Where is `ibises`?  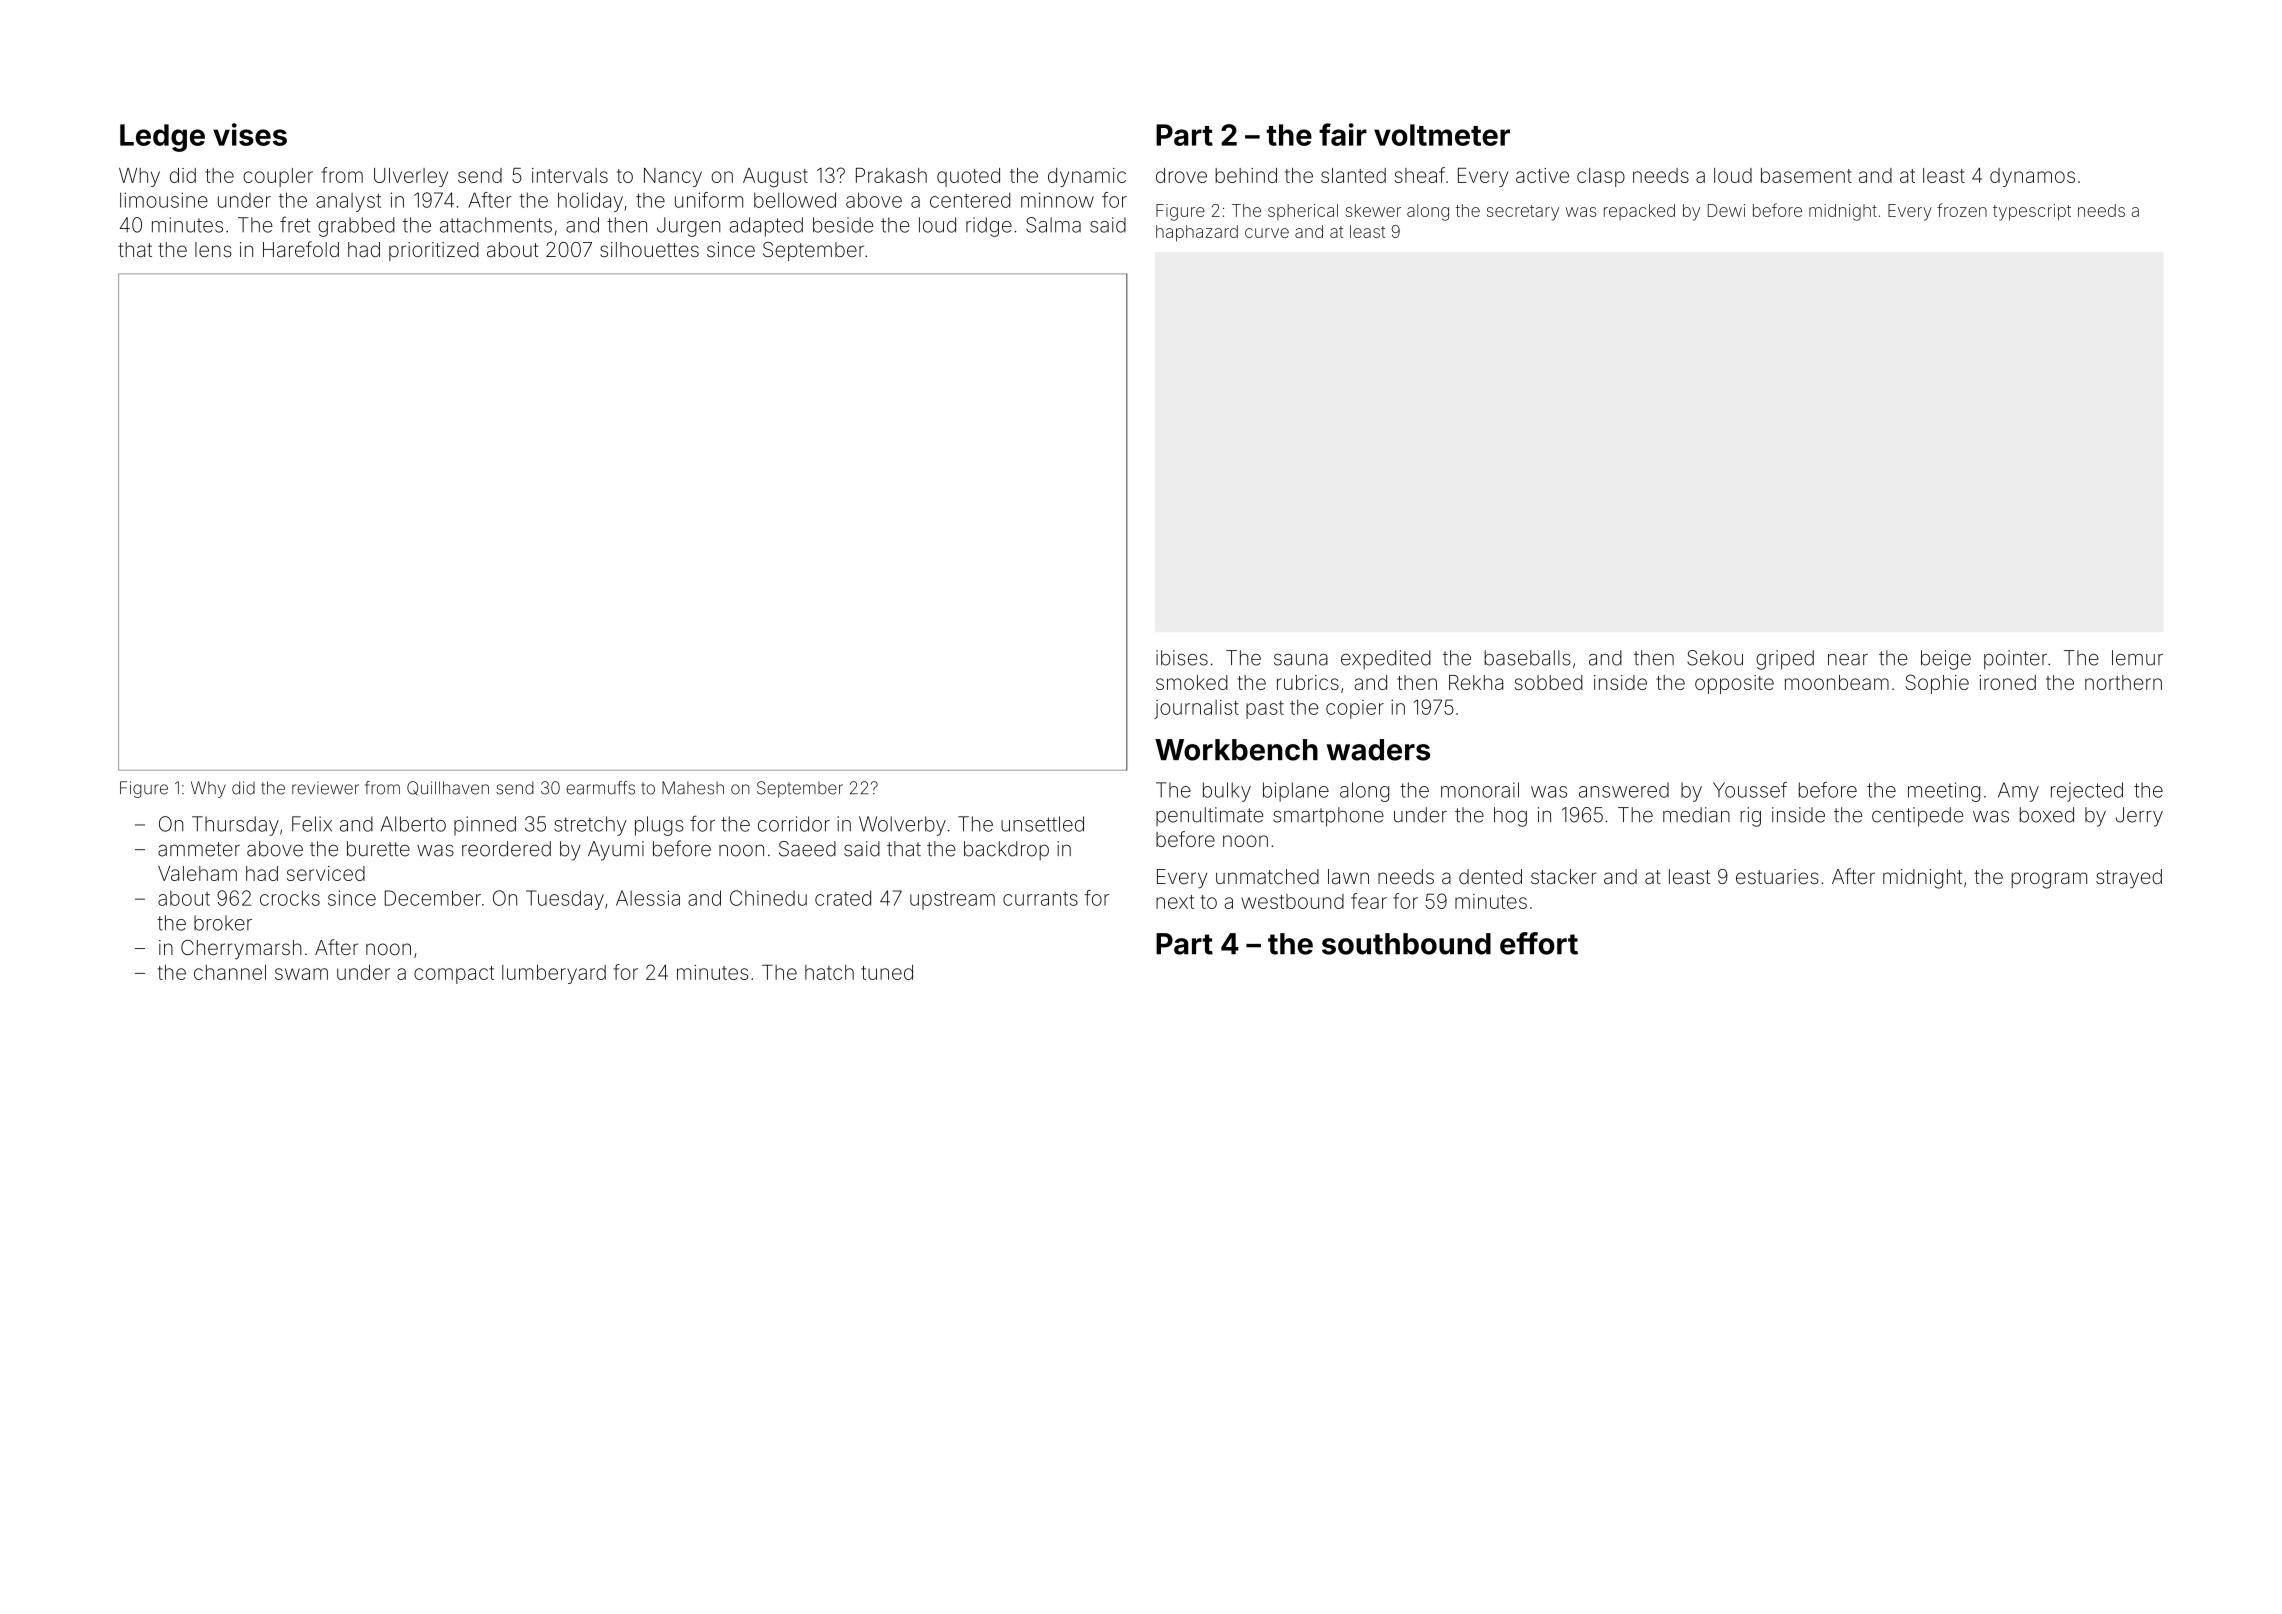
ibises is located at coordinates (1182, 658).
